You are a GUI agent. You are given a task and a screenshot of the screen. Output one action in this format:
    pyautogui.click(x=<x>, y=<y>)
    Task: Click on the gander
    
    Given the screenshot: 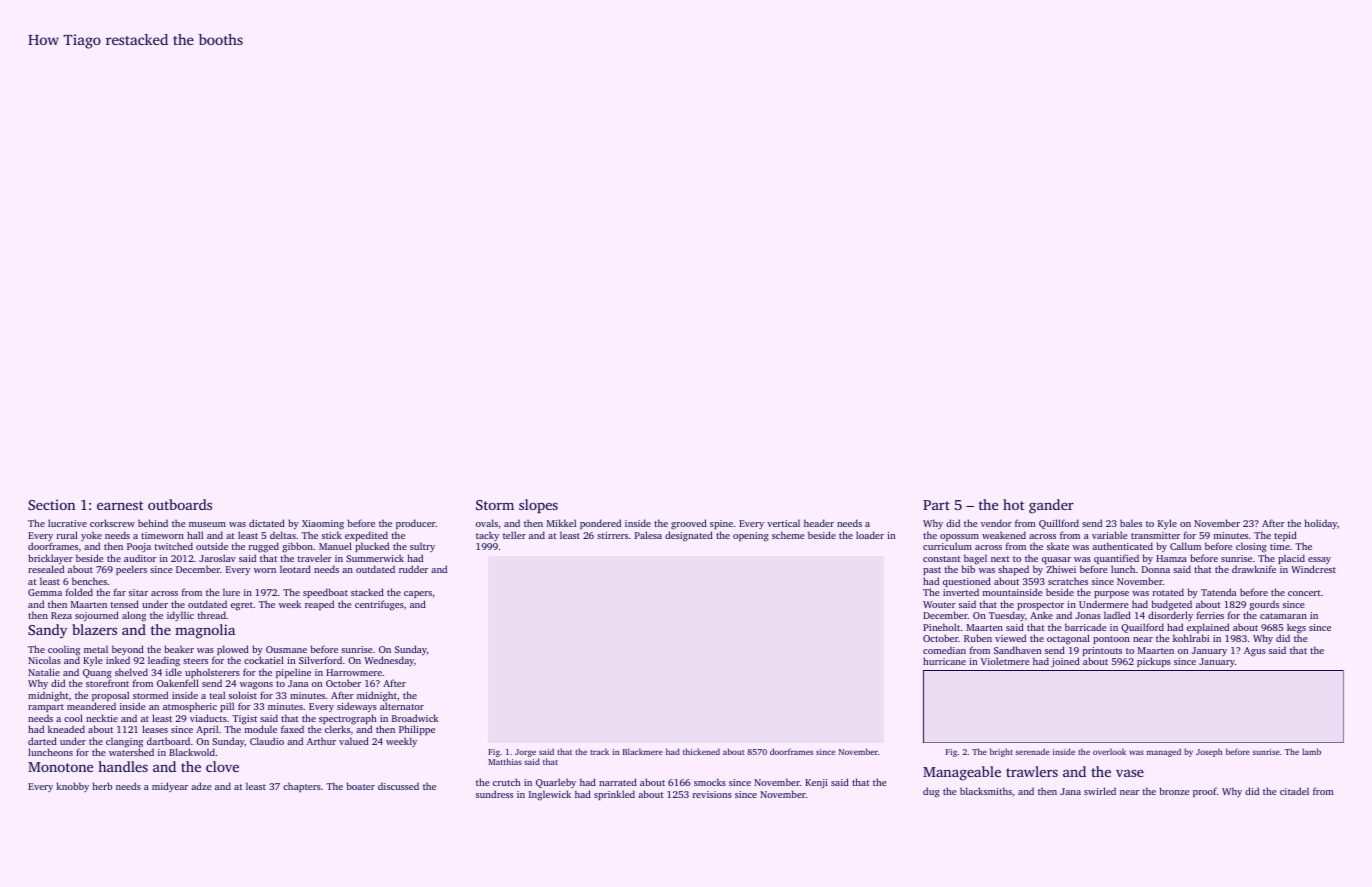 What is the action you would take?
    pyautogui.click(x=1051, y=506)
